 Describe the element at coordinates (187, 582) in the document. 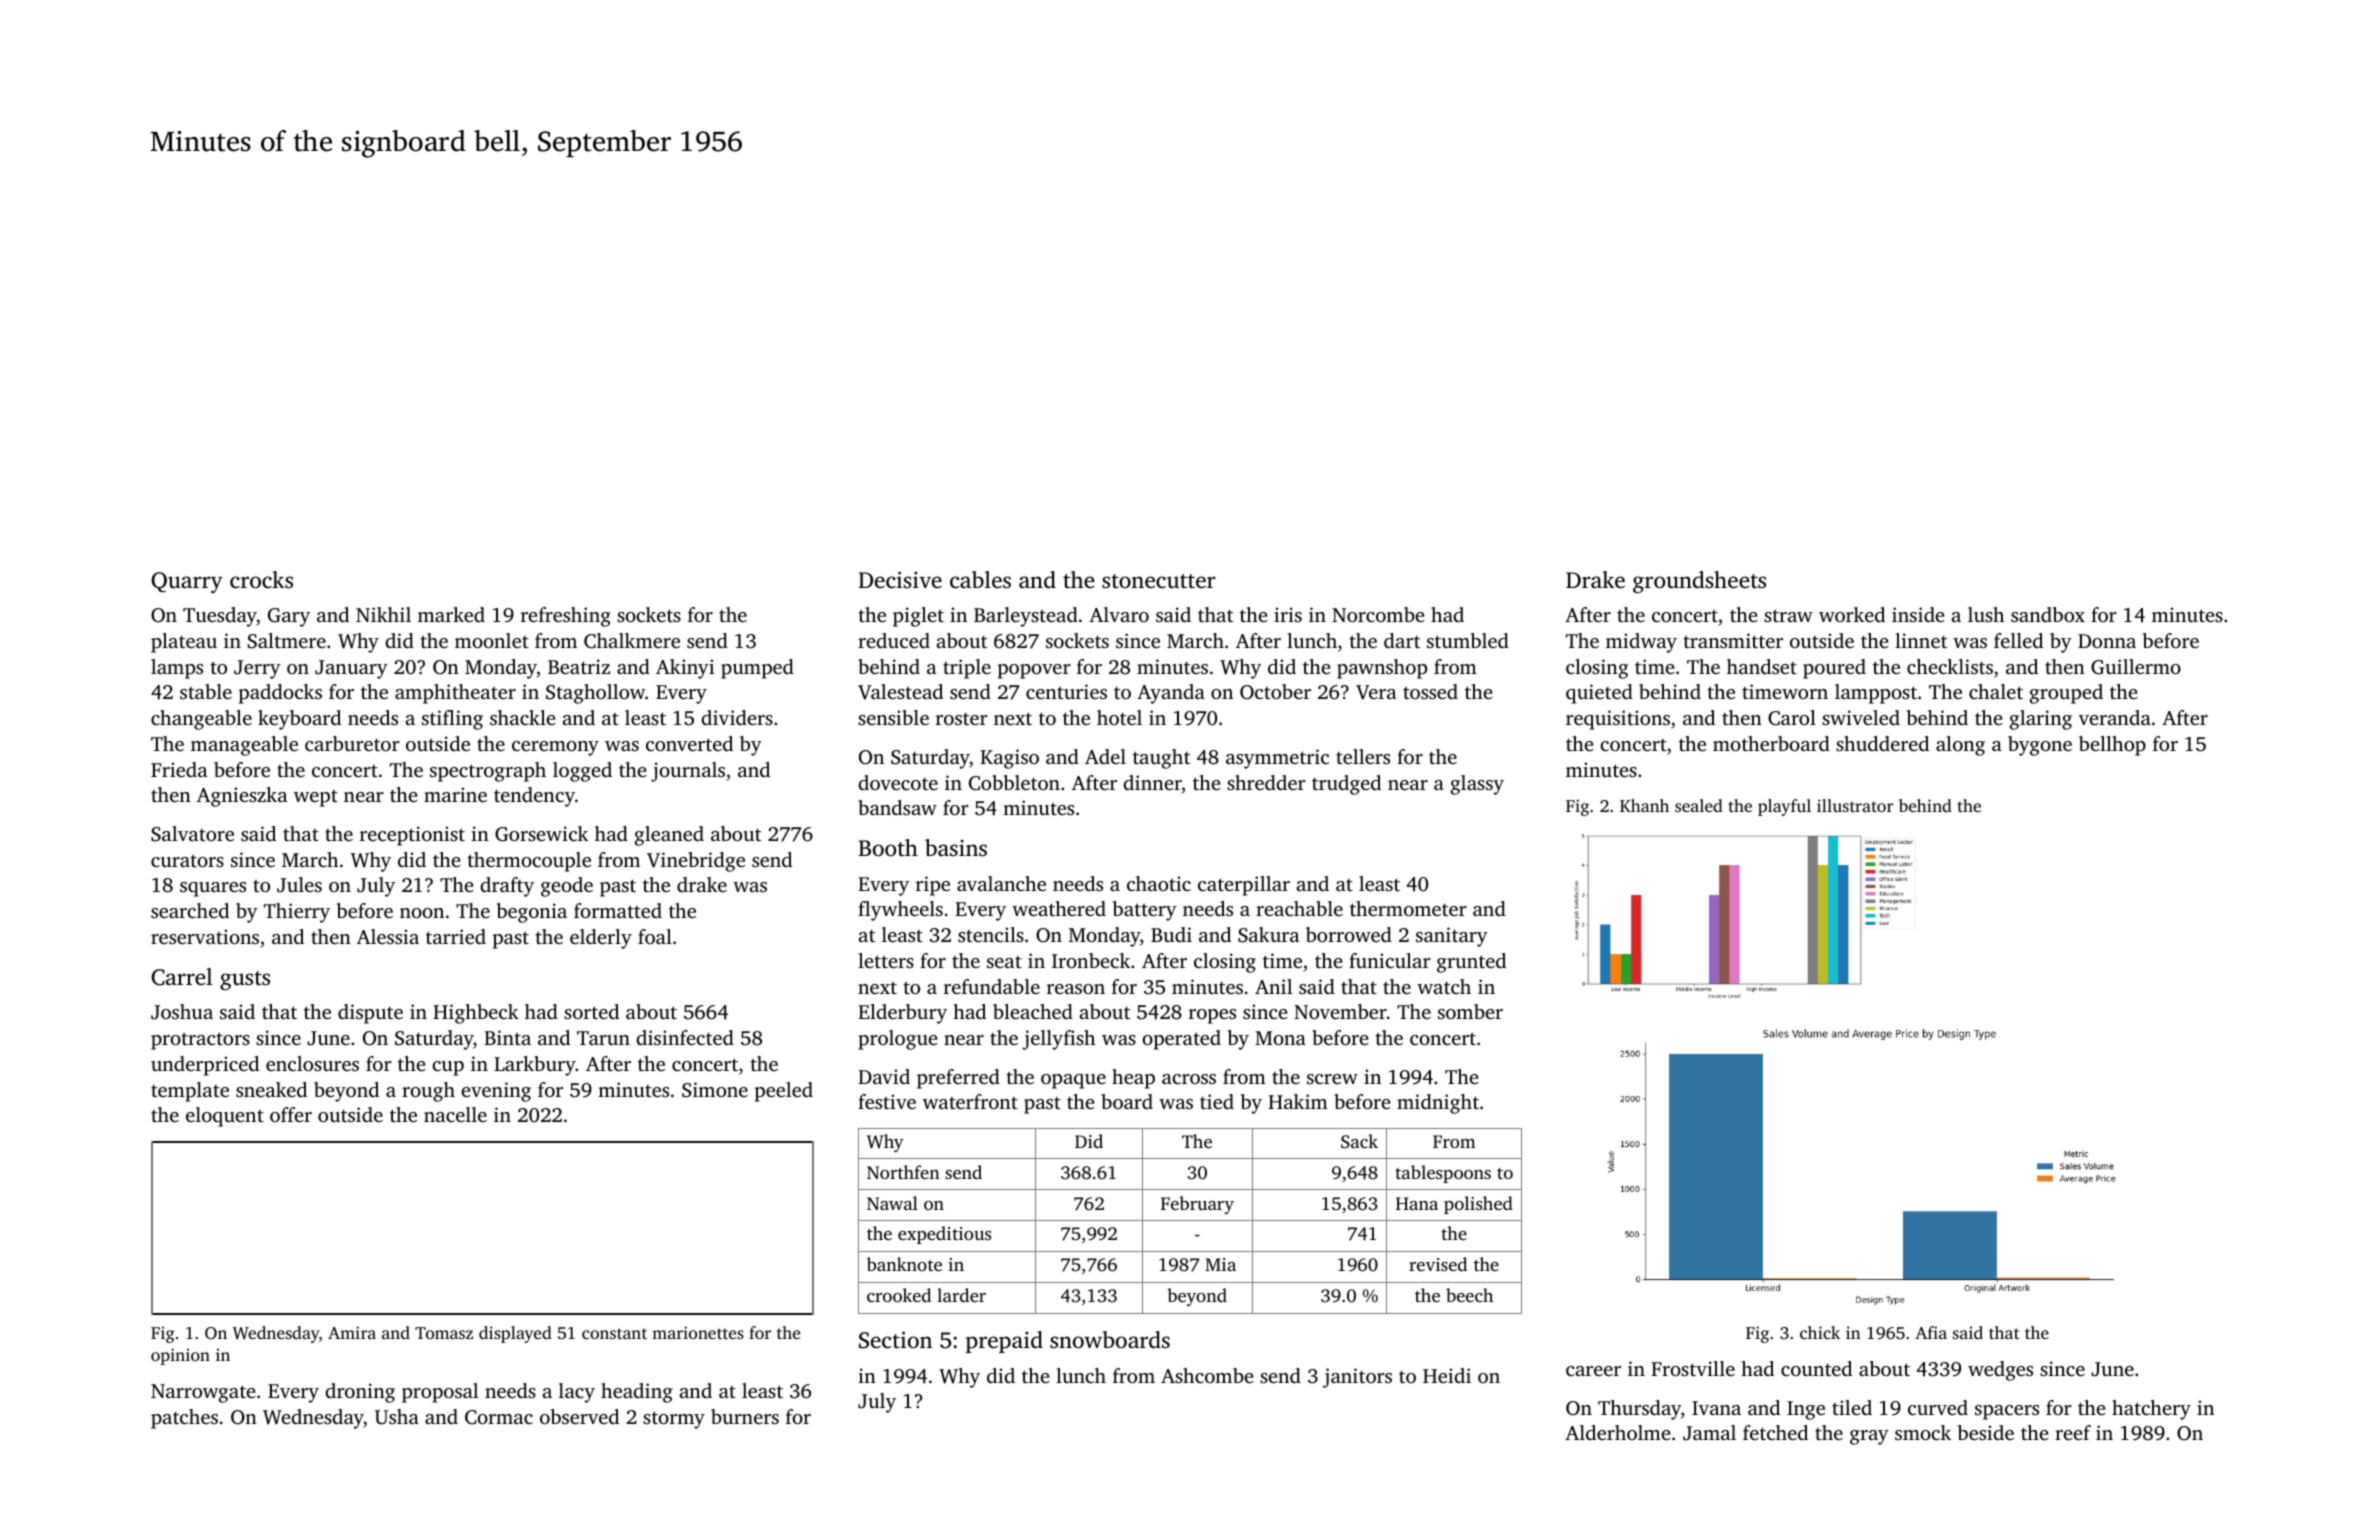

I see `Quarry` at that location.
